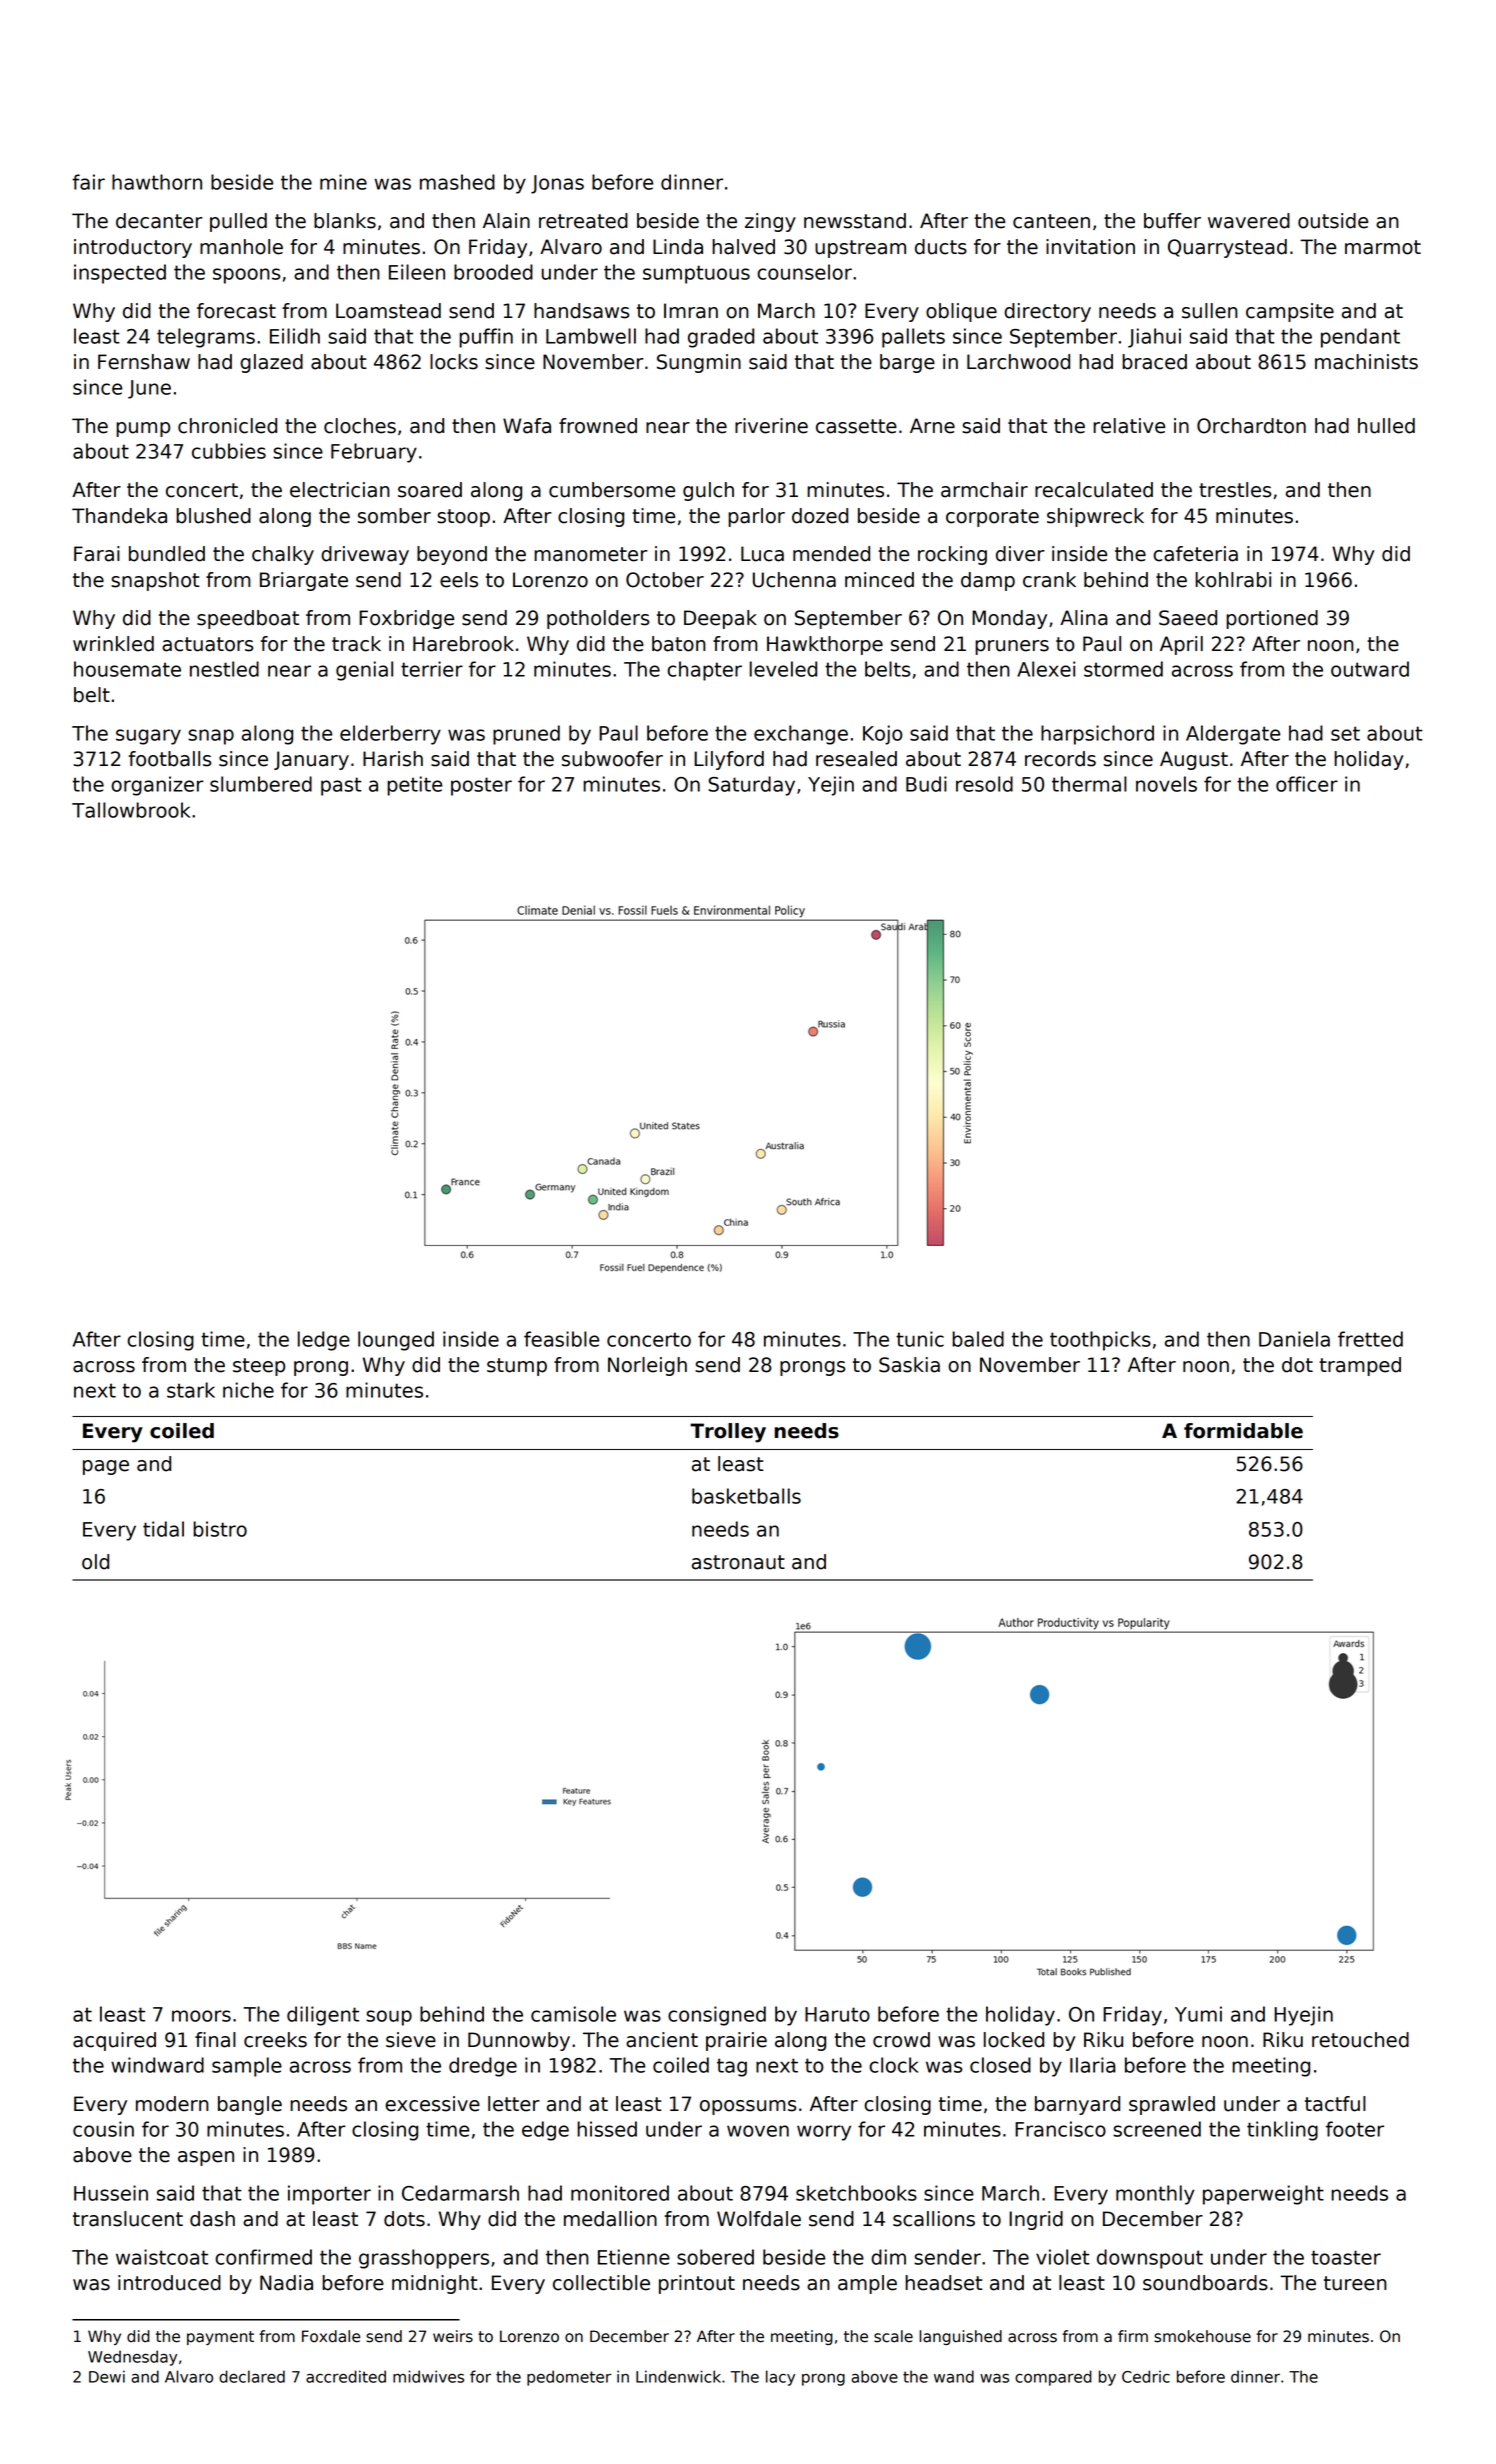  I want to click on basketballs, so click(746, 1496).
